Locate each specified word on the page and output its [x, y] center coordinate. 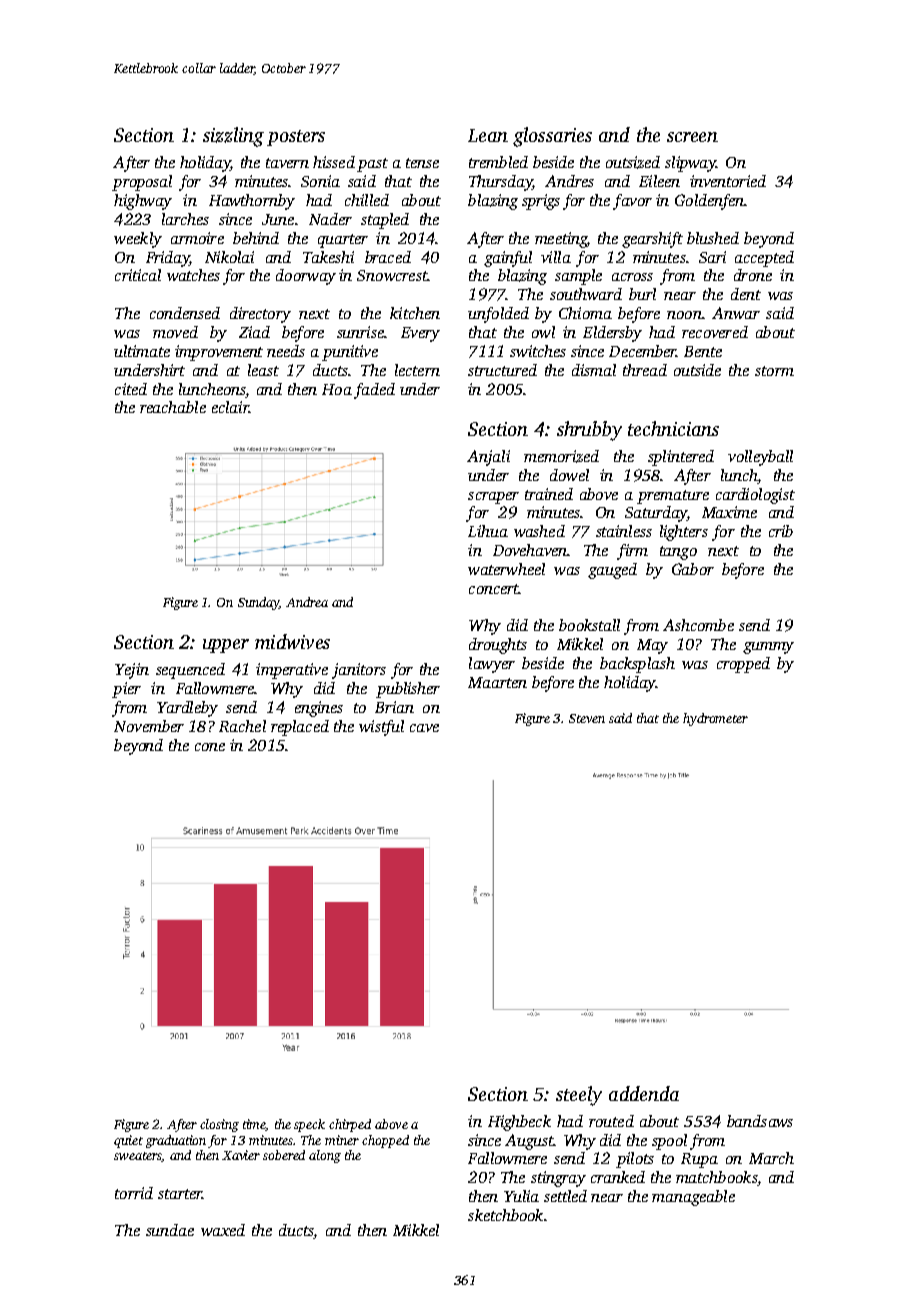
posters [296, 138]
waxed [223, 1230]
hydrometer [715, 719]
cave [424, 728]
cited [131, 389]
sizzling [233, 137]
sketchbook [505, 1215]
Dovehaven [530, 550]
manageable [693, 1198]
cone [210, 747]
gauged [612, 571]
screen [692, 137]
